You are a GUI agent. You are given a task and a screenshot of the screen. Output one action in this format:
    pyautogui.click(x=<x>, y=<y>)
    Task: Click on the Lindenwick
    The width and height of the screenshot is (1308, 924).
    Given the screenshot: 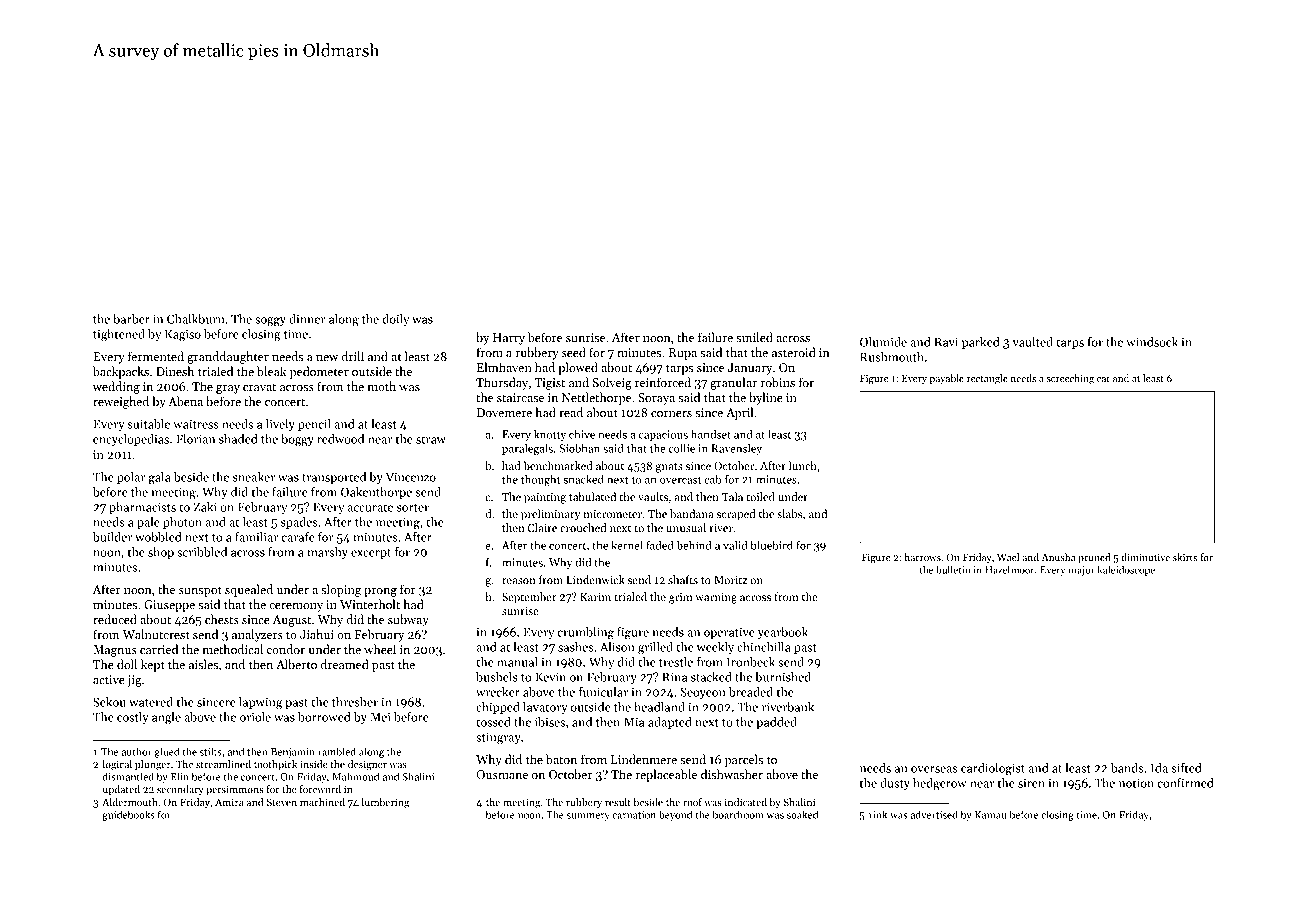 What is the action you would take?
    pyautogui.click(x=595, y=579)
